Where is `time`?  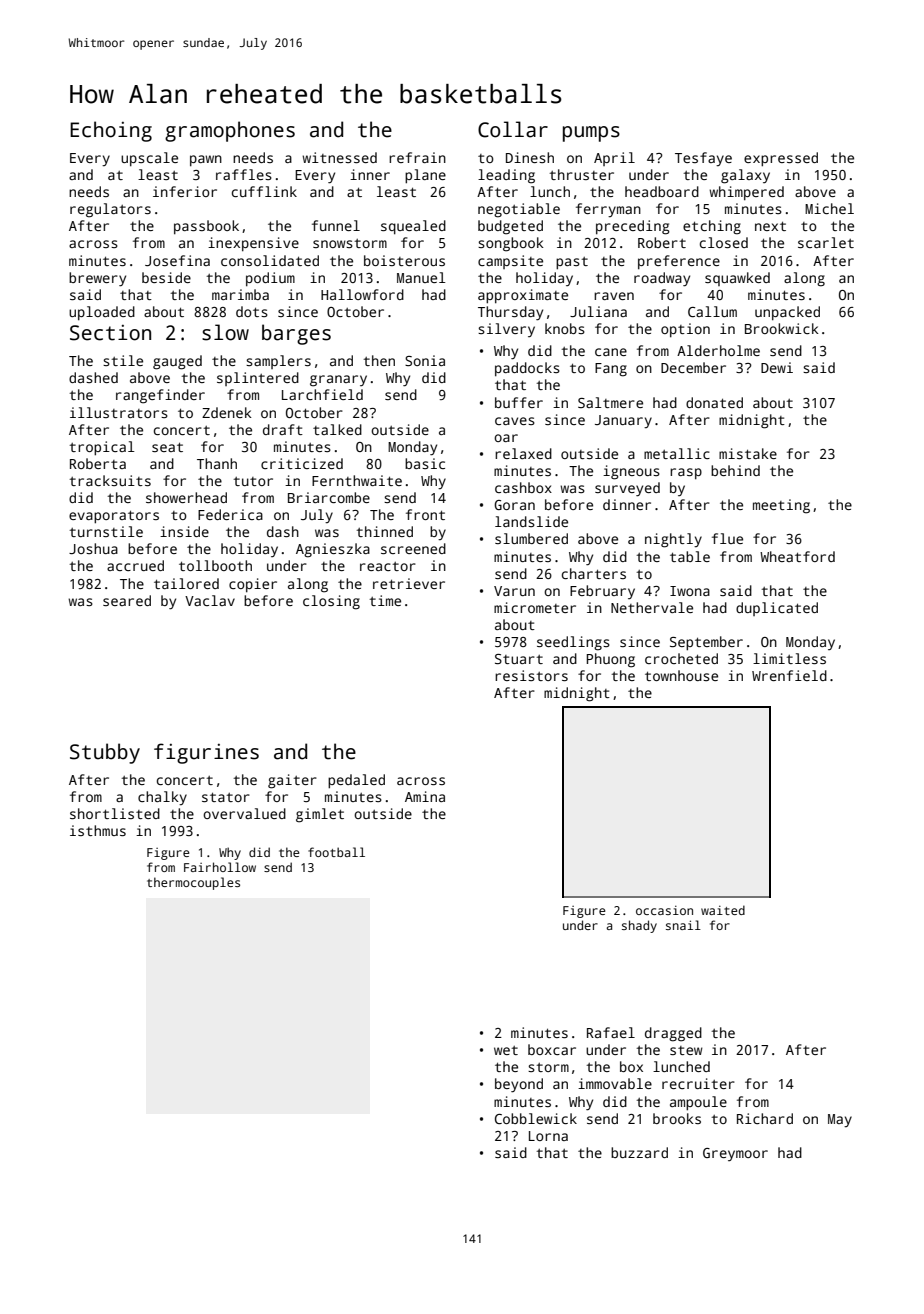 time is located at coordinates (385, 600).
